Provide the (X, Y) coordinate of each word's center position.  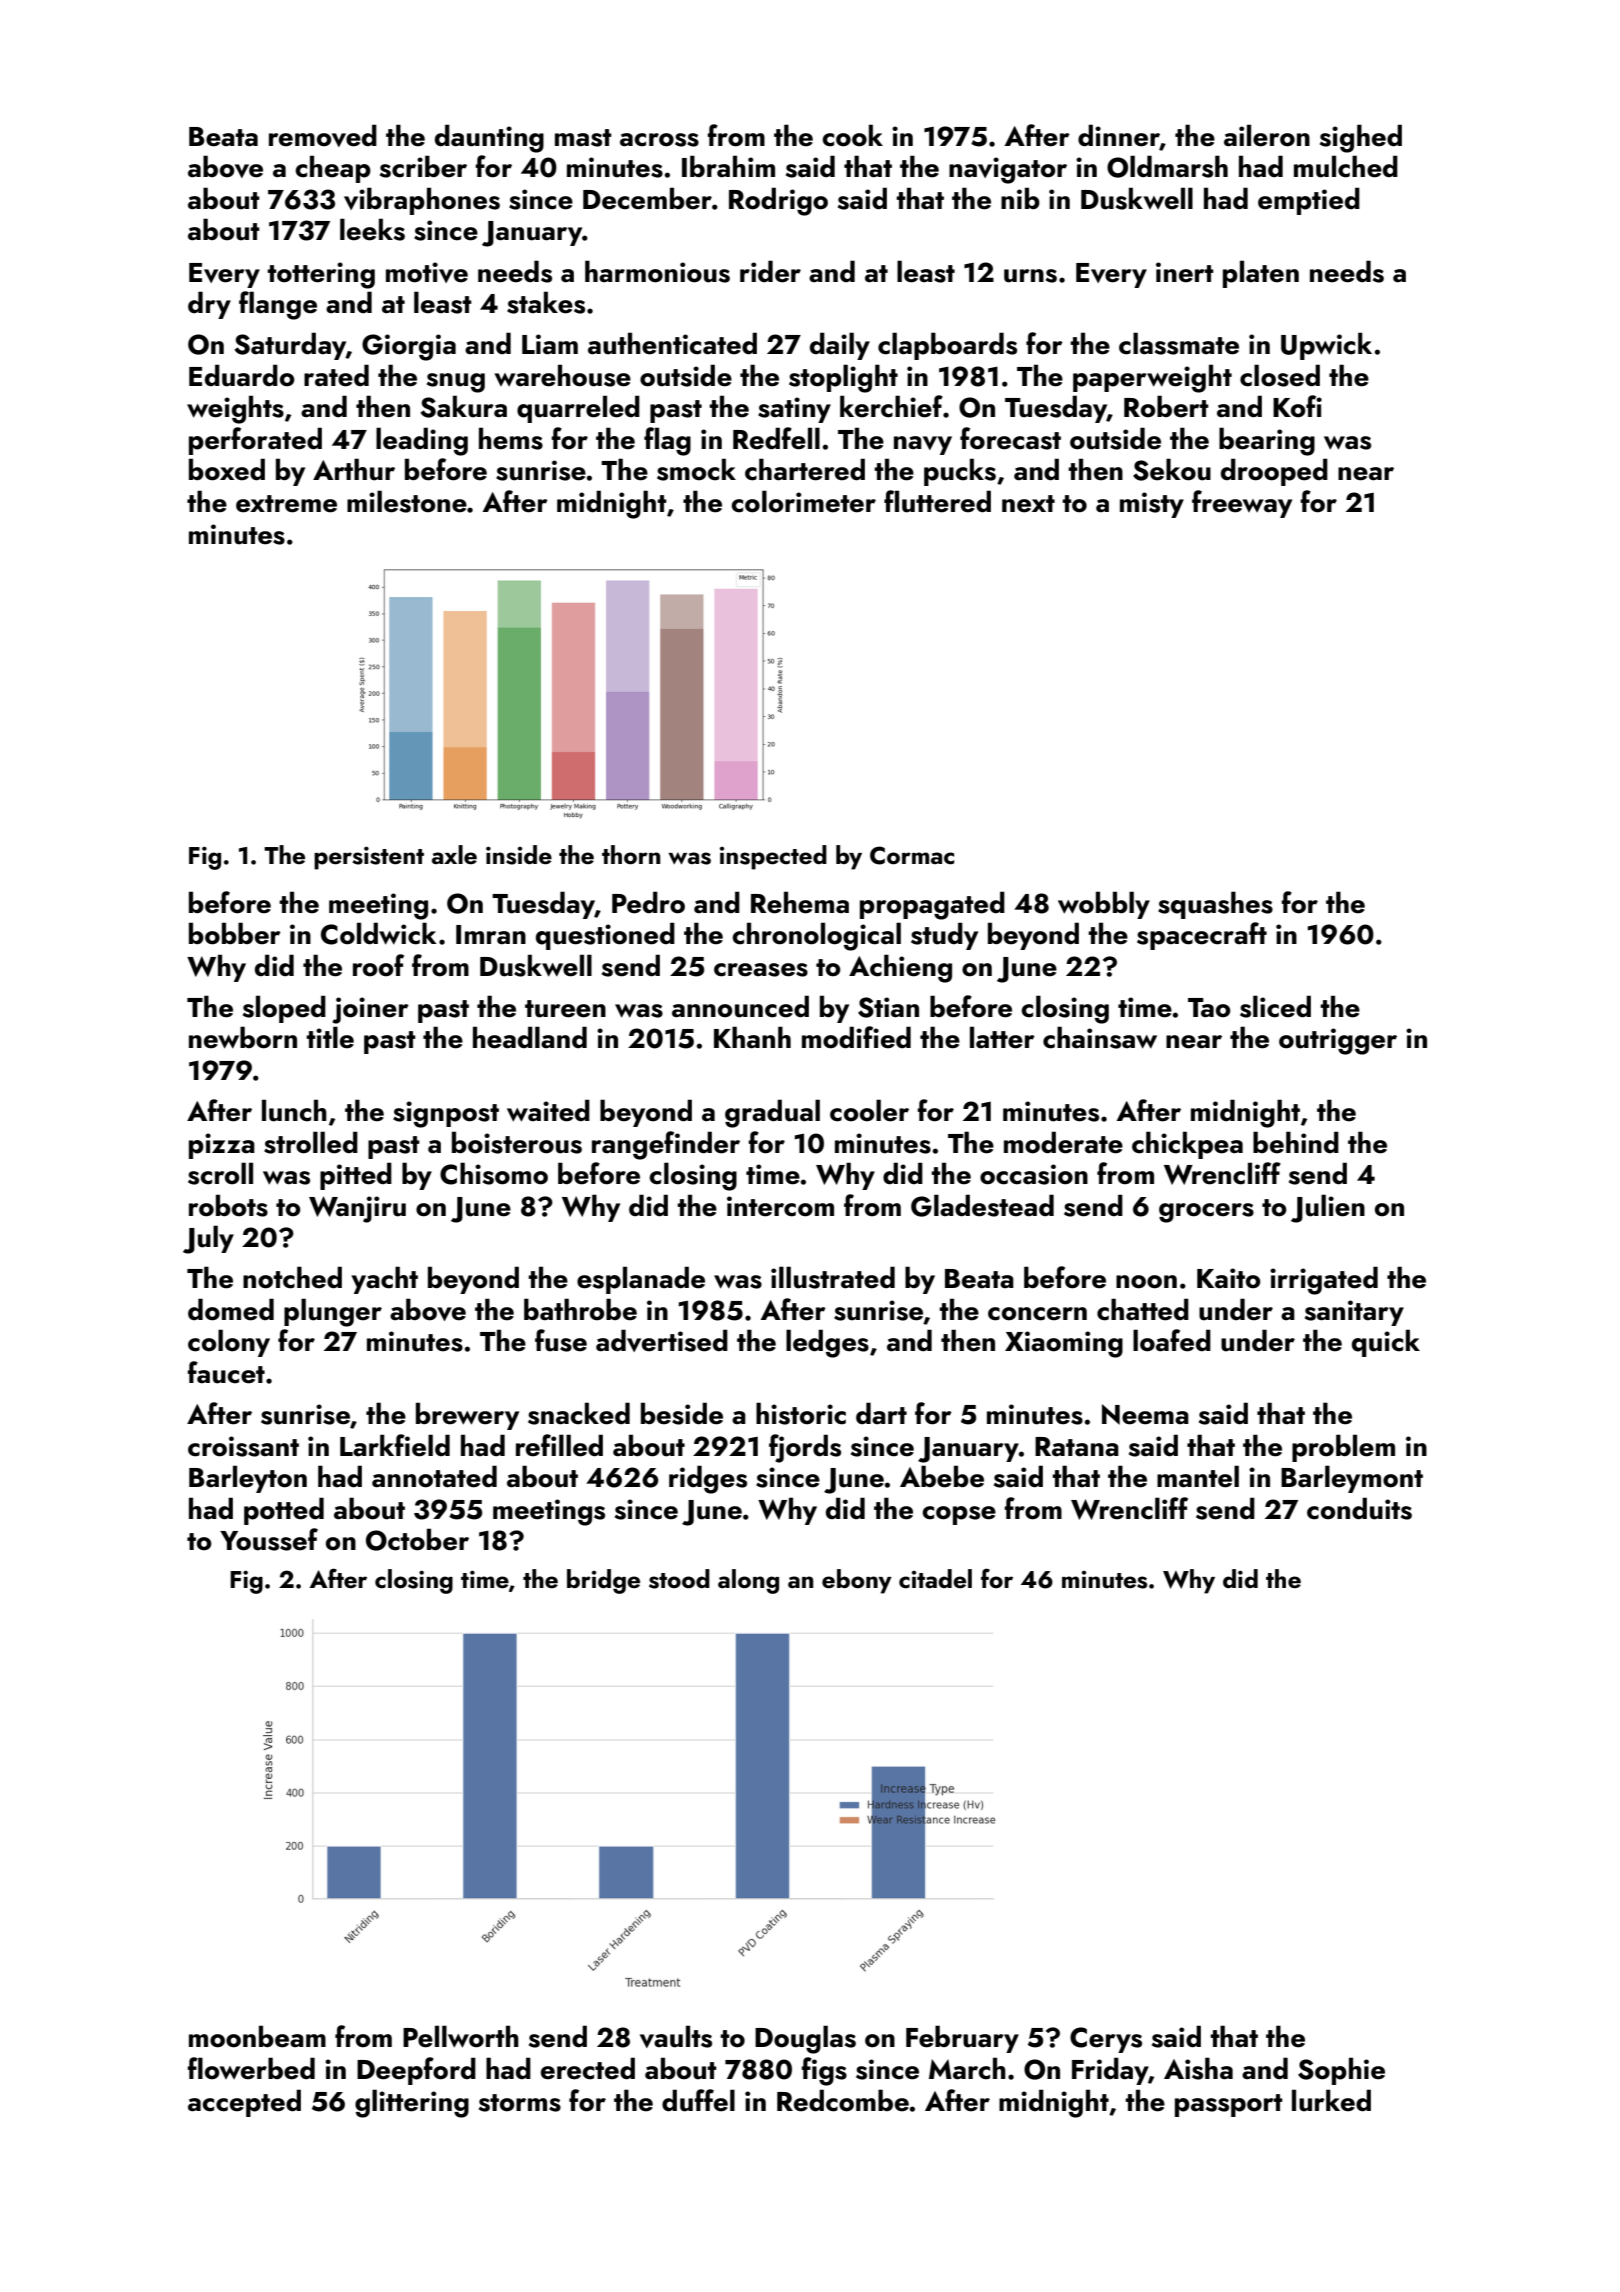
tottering (321, 275)
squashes (1215, 905)
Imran (491, 935)
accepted (244, 2103)
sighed (1361, 138)
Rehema (800, 902)
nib (1020, 198)
